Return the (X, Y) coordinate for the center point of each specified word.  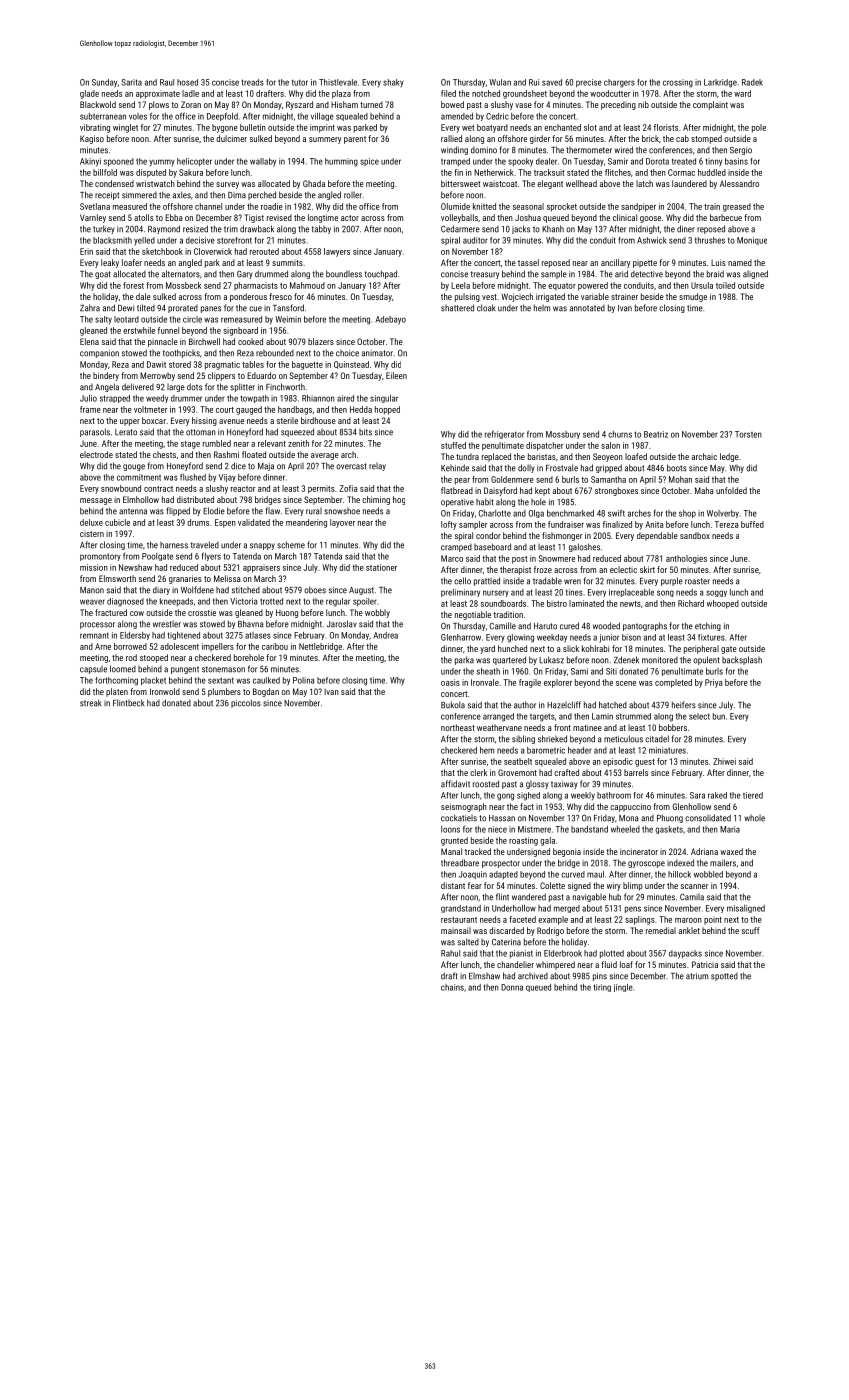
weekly (583, 796)
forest (133, 285)
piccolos (246, 703)
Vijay (227, 478)
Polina (303, 680)
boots (677, 468)
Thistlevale (338, 82)
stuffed (453, 445)
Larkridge (720, 83)
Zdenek (626, 660)
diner (686, 229)
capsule (93, 670)
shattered (457, 308)
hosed (187, 82)
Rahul (450, 953)
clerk (478, 772)
